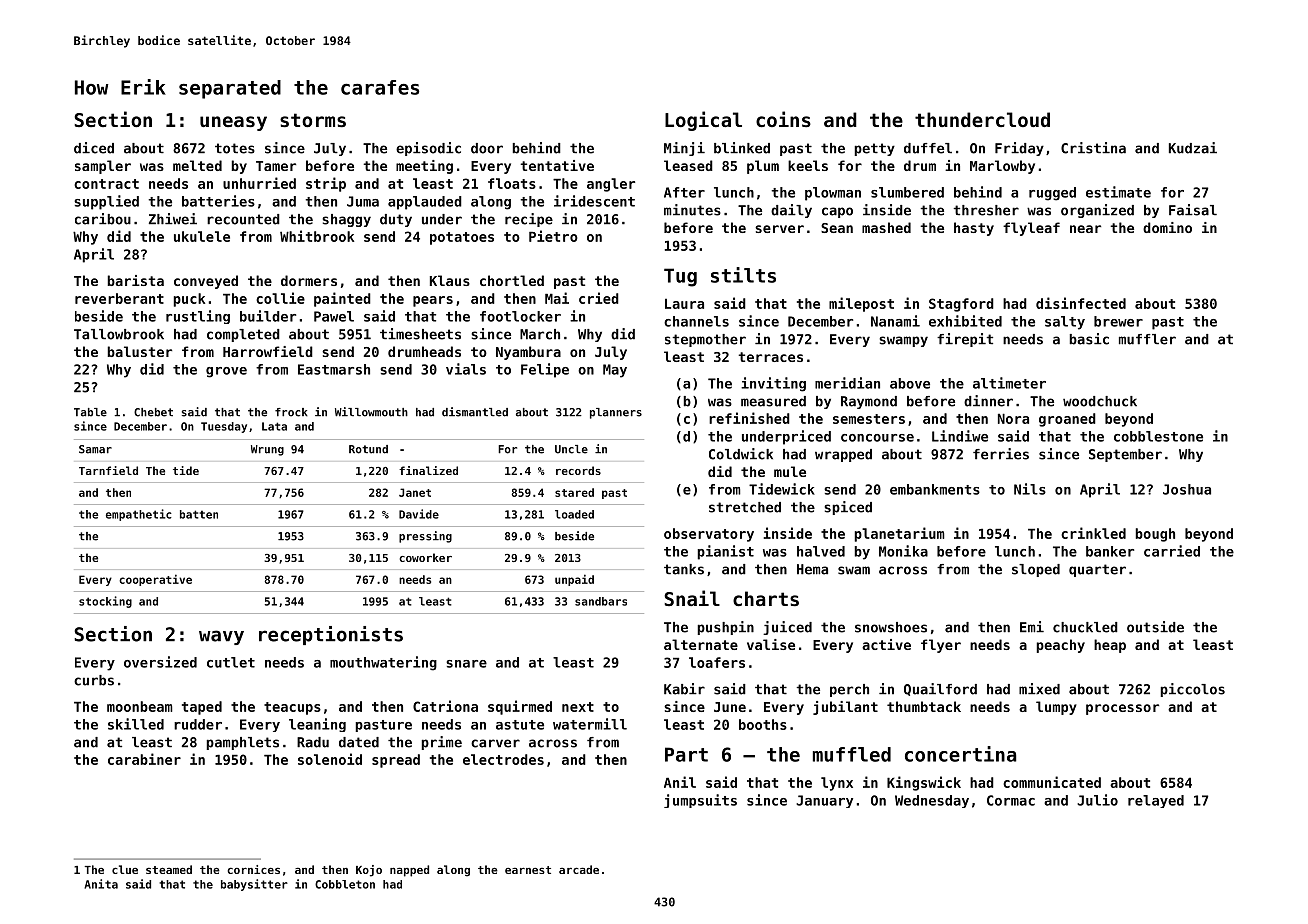 The width and height of the document is (1308, 924). Describe the element at coordinates (369, 871) in the document. I see `Kojo` at that location.
